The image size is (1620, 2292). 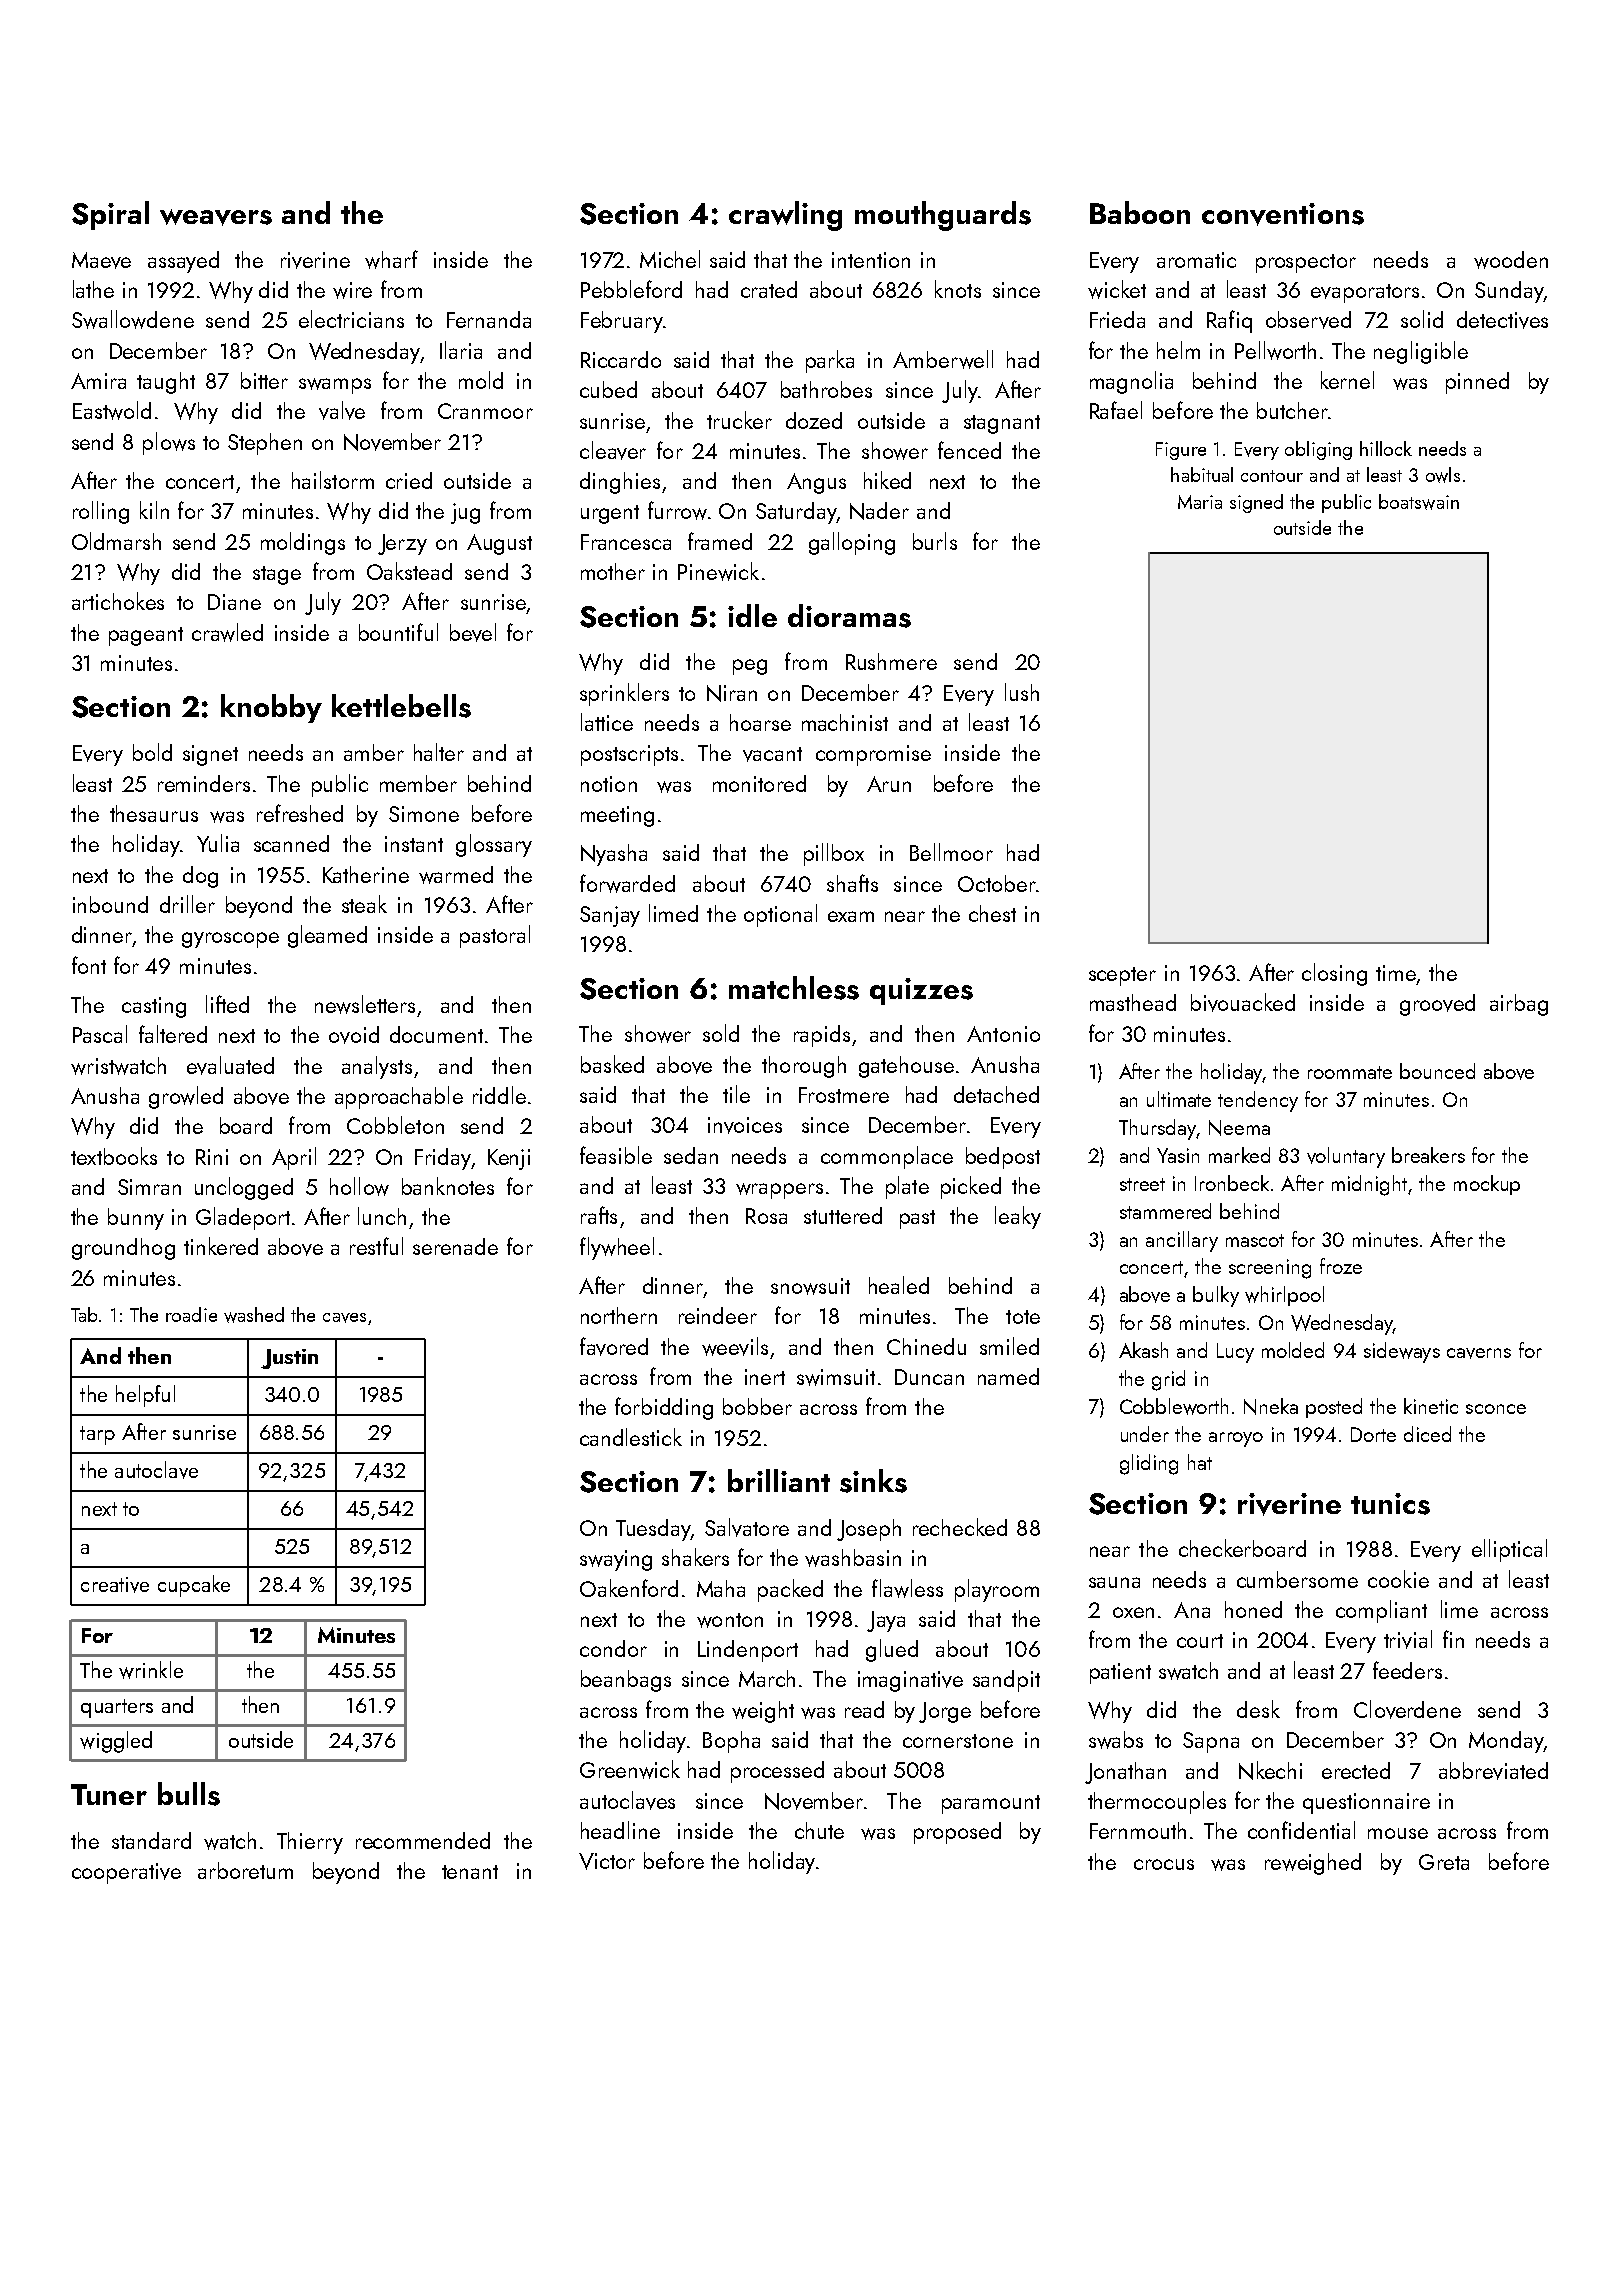 What do you see at coordinates (112, 410) in the image?
I see `Eastwold` at bounding box center [112, 410].
